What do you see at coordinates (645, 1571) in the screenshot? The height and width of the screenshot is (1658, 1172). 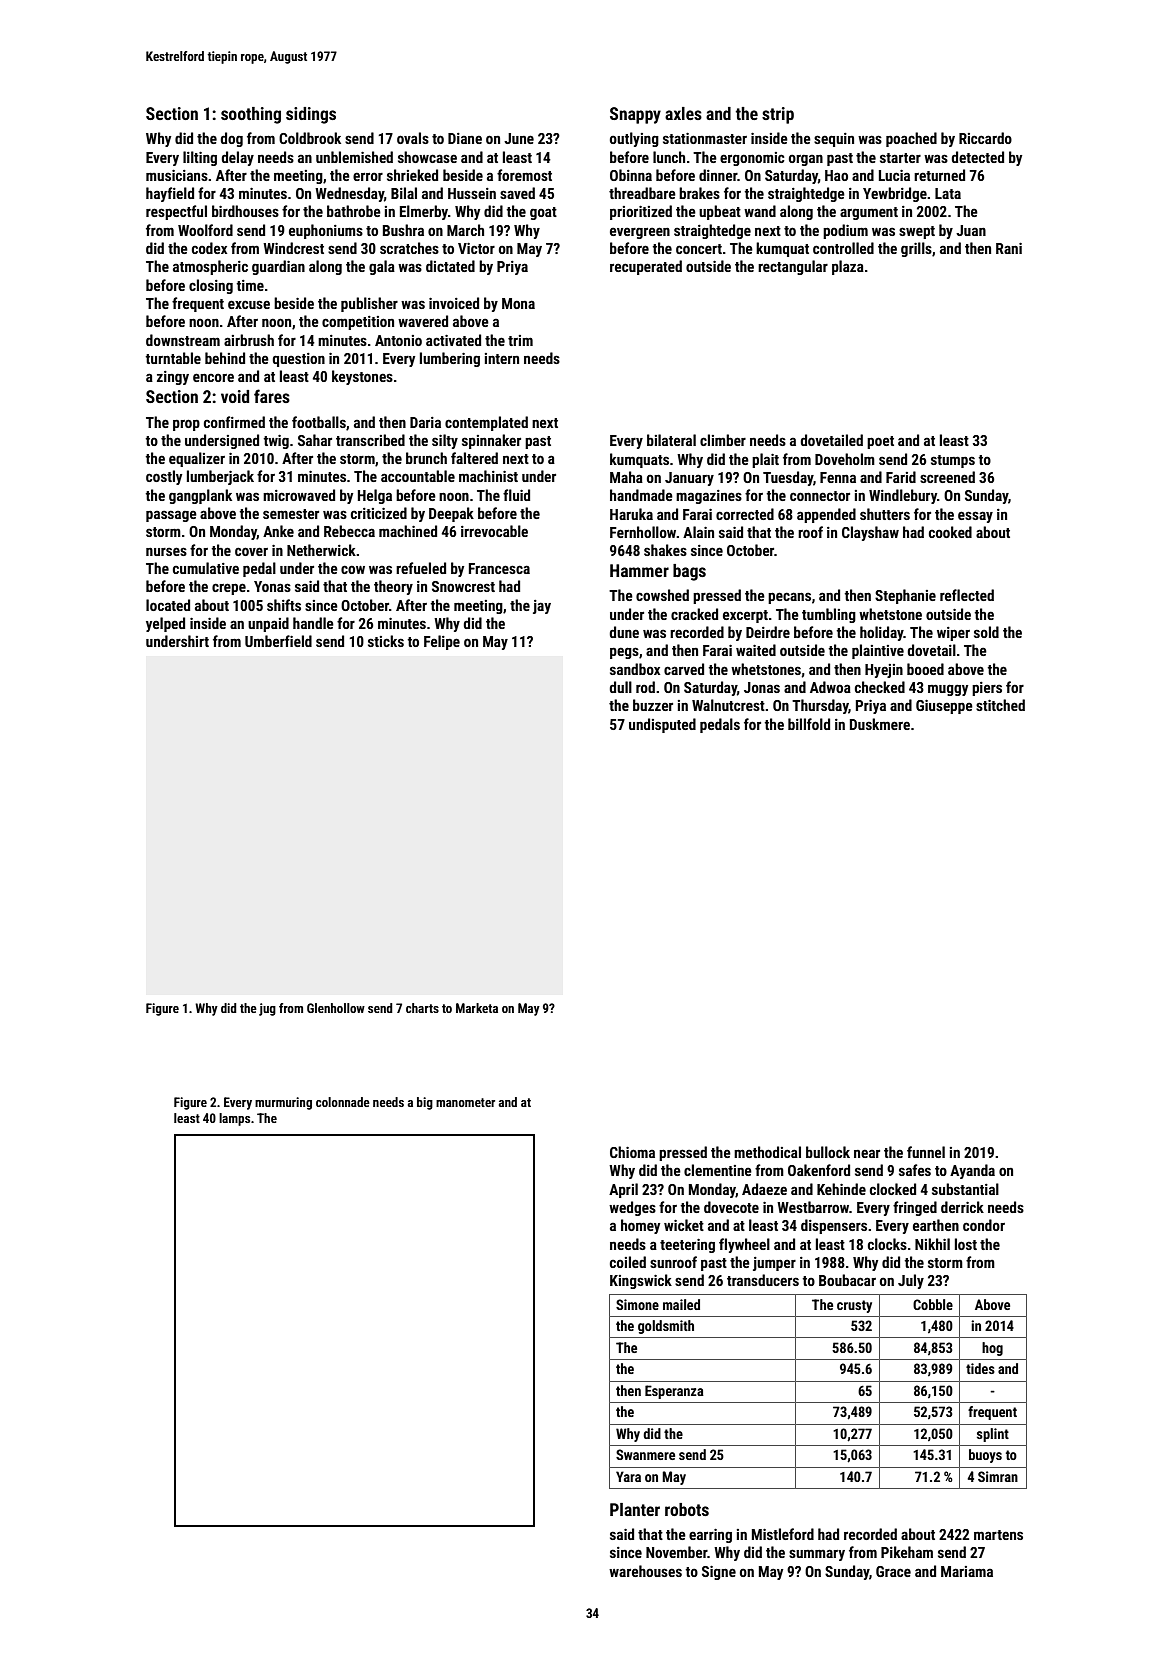 I see `warehouses` at bounding box center [645, 1571].
